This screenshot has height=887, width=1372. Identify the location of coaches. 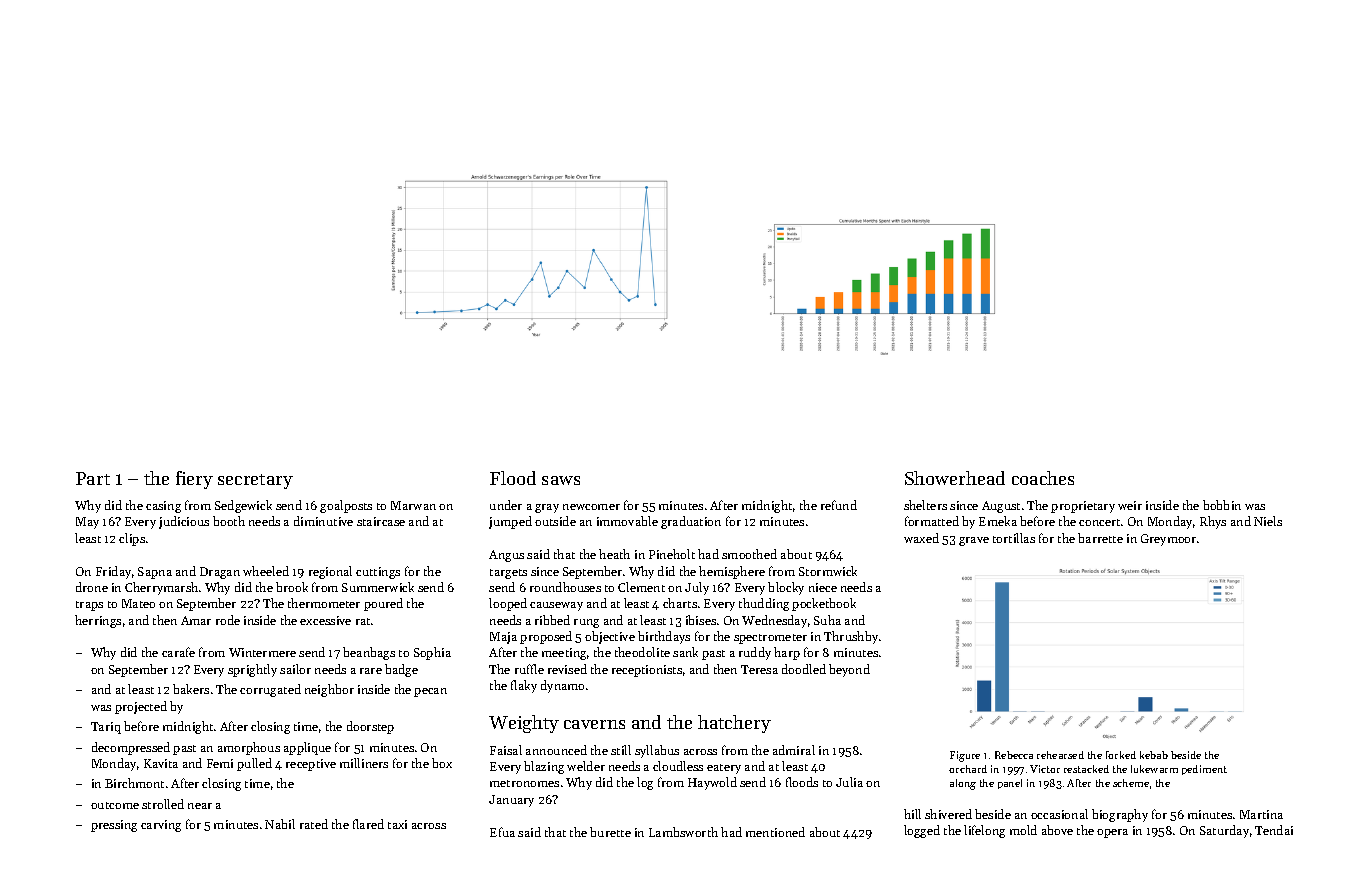
(1043, 478).
